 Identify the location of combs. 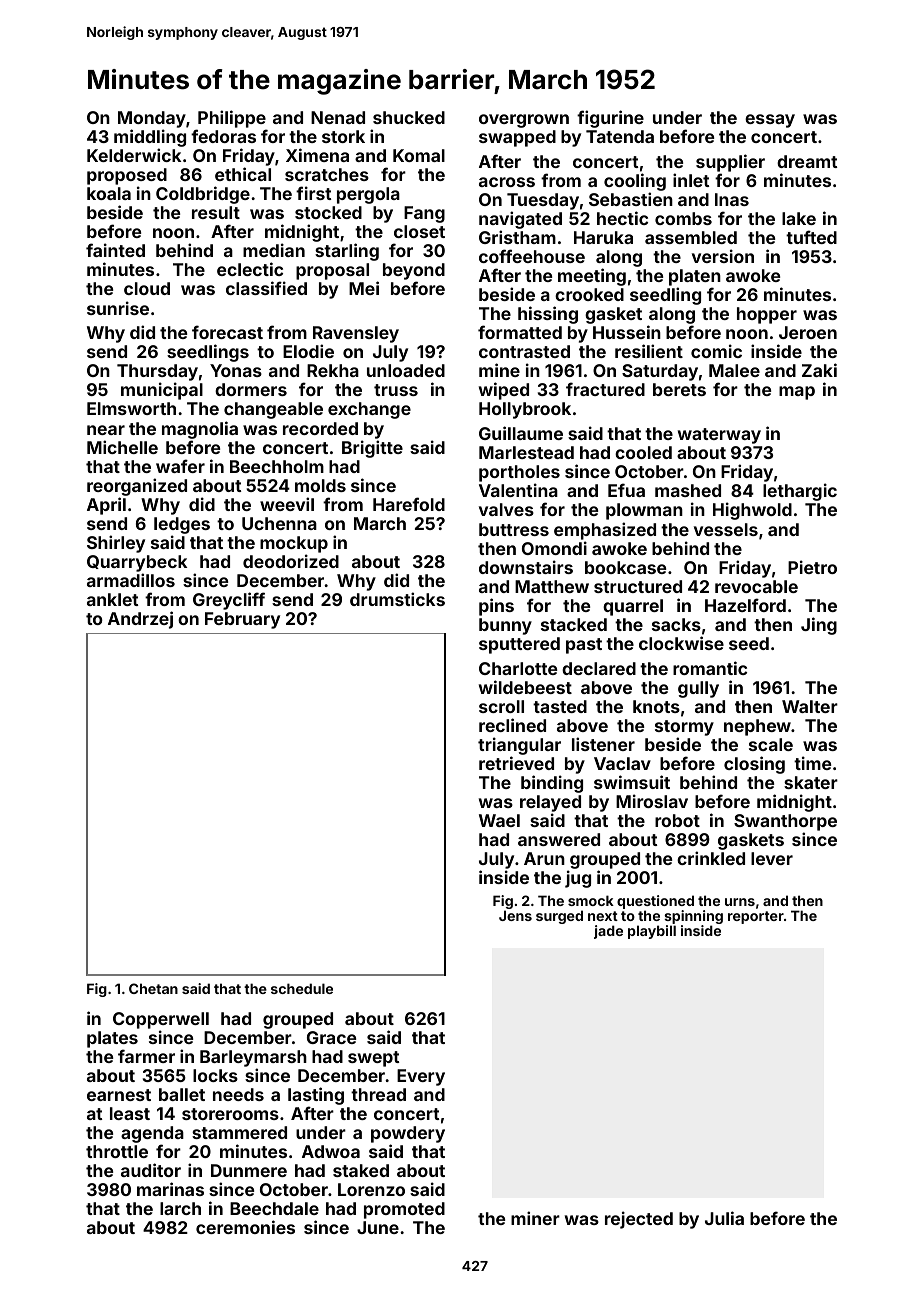
(683, 218).
